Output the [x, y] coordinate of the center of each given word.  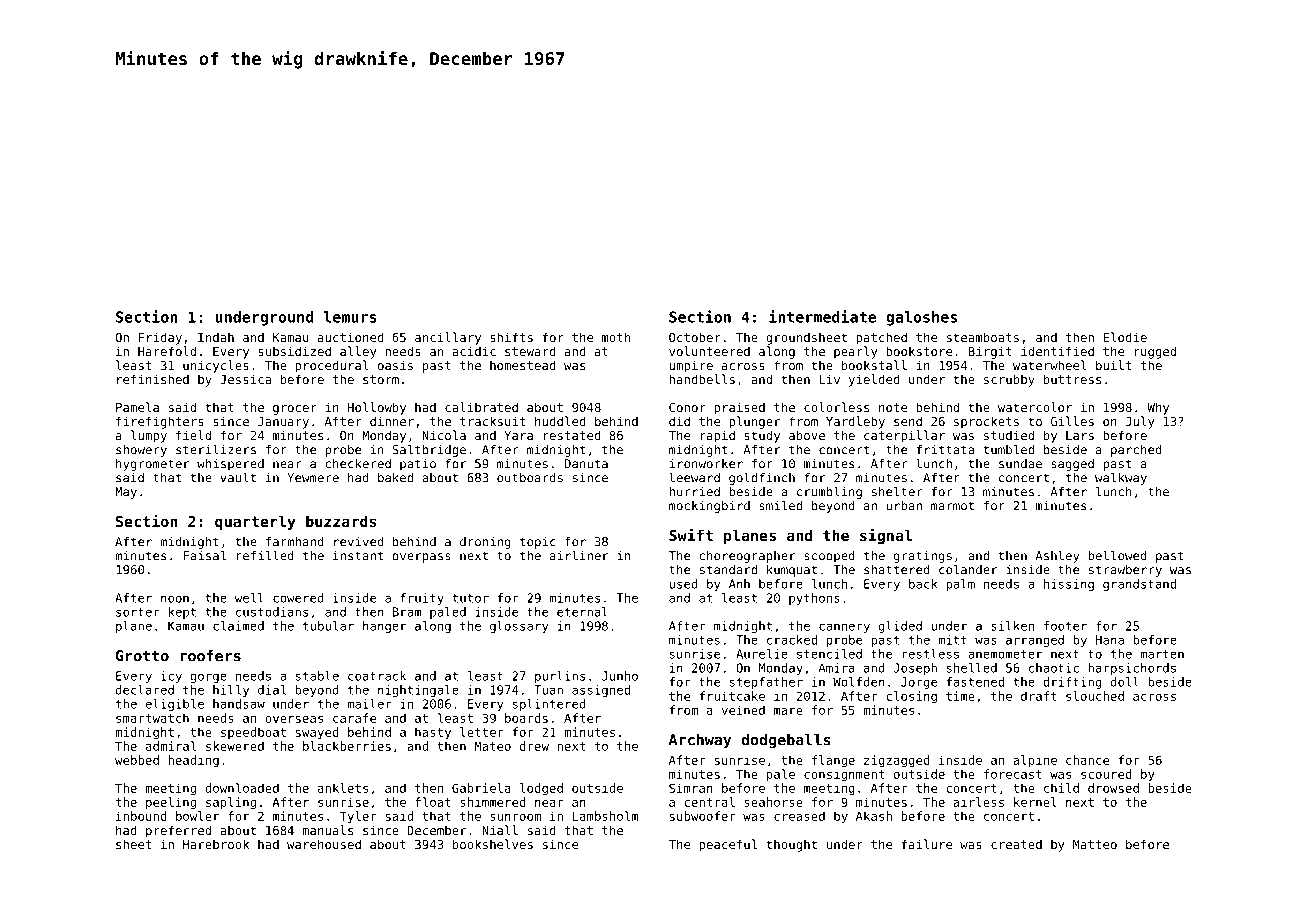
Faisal [204, 555]
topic [538, 543]
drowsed [1113, 788]
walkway [1121, 478]
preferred [178, 831]
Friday [160, 338]
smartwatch [152, 718]
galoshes [921, 318]
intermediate [822, 316]
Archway [700, 741]
